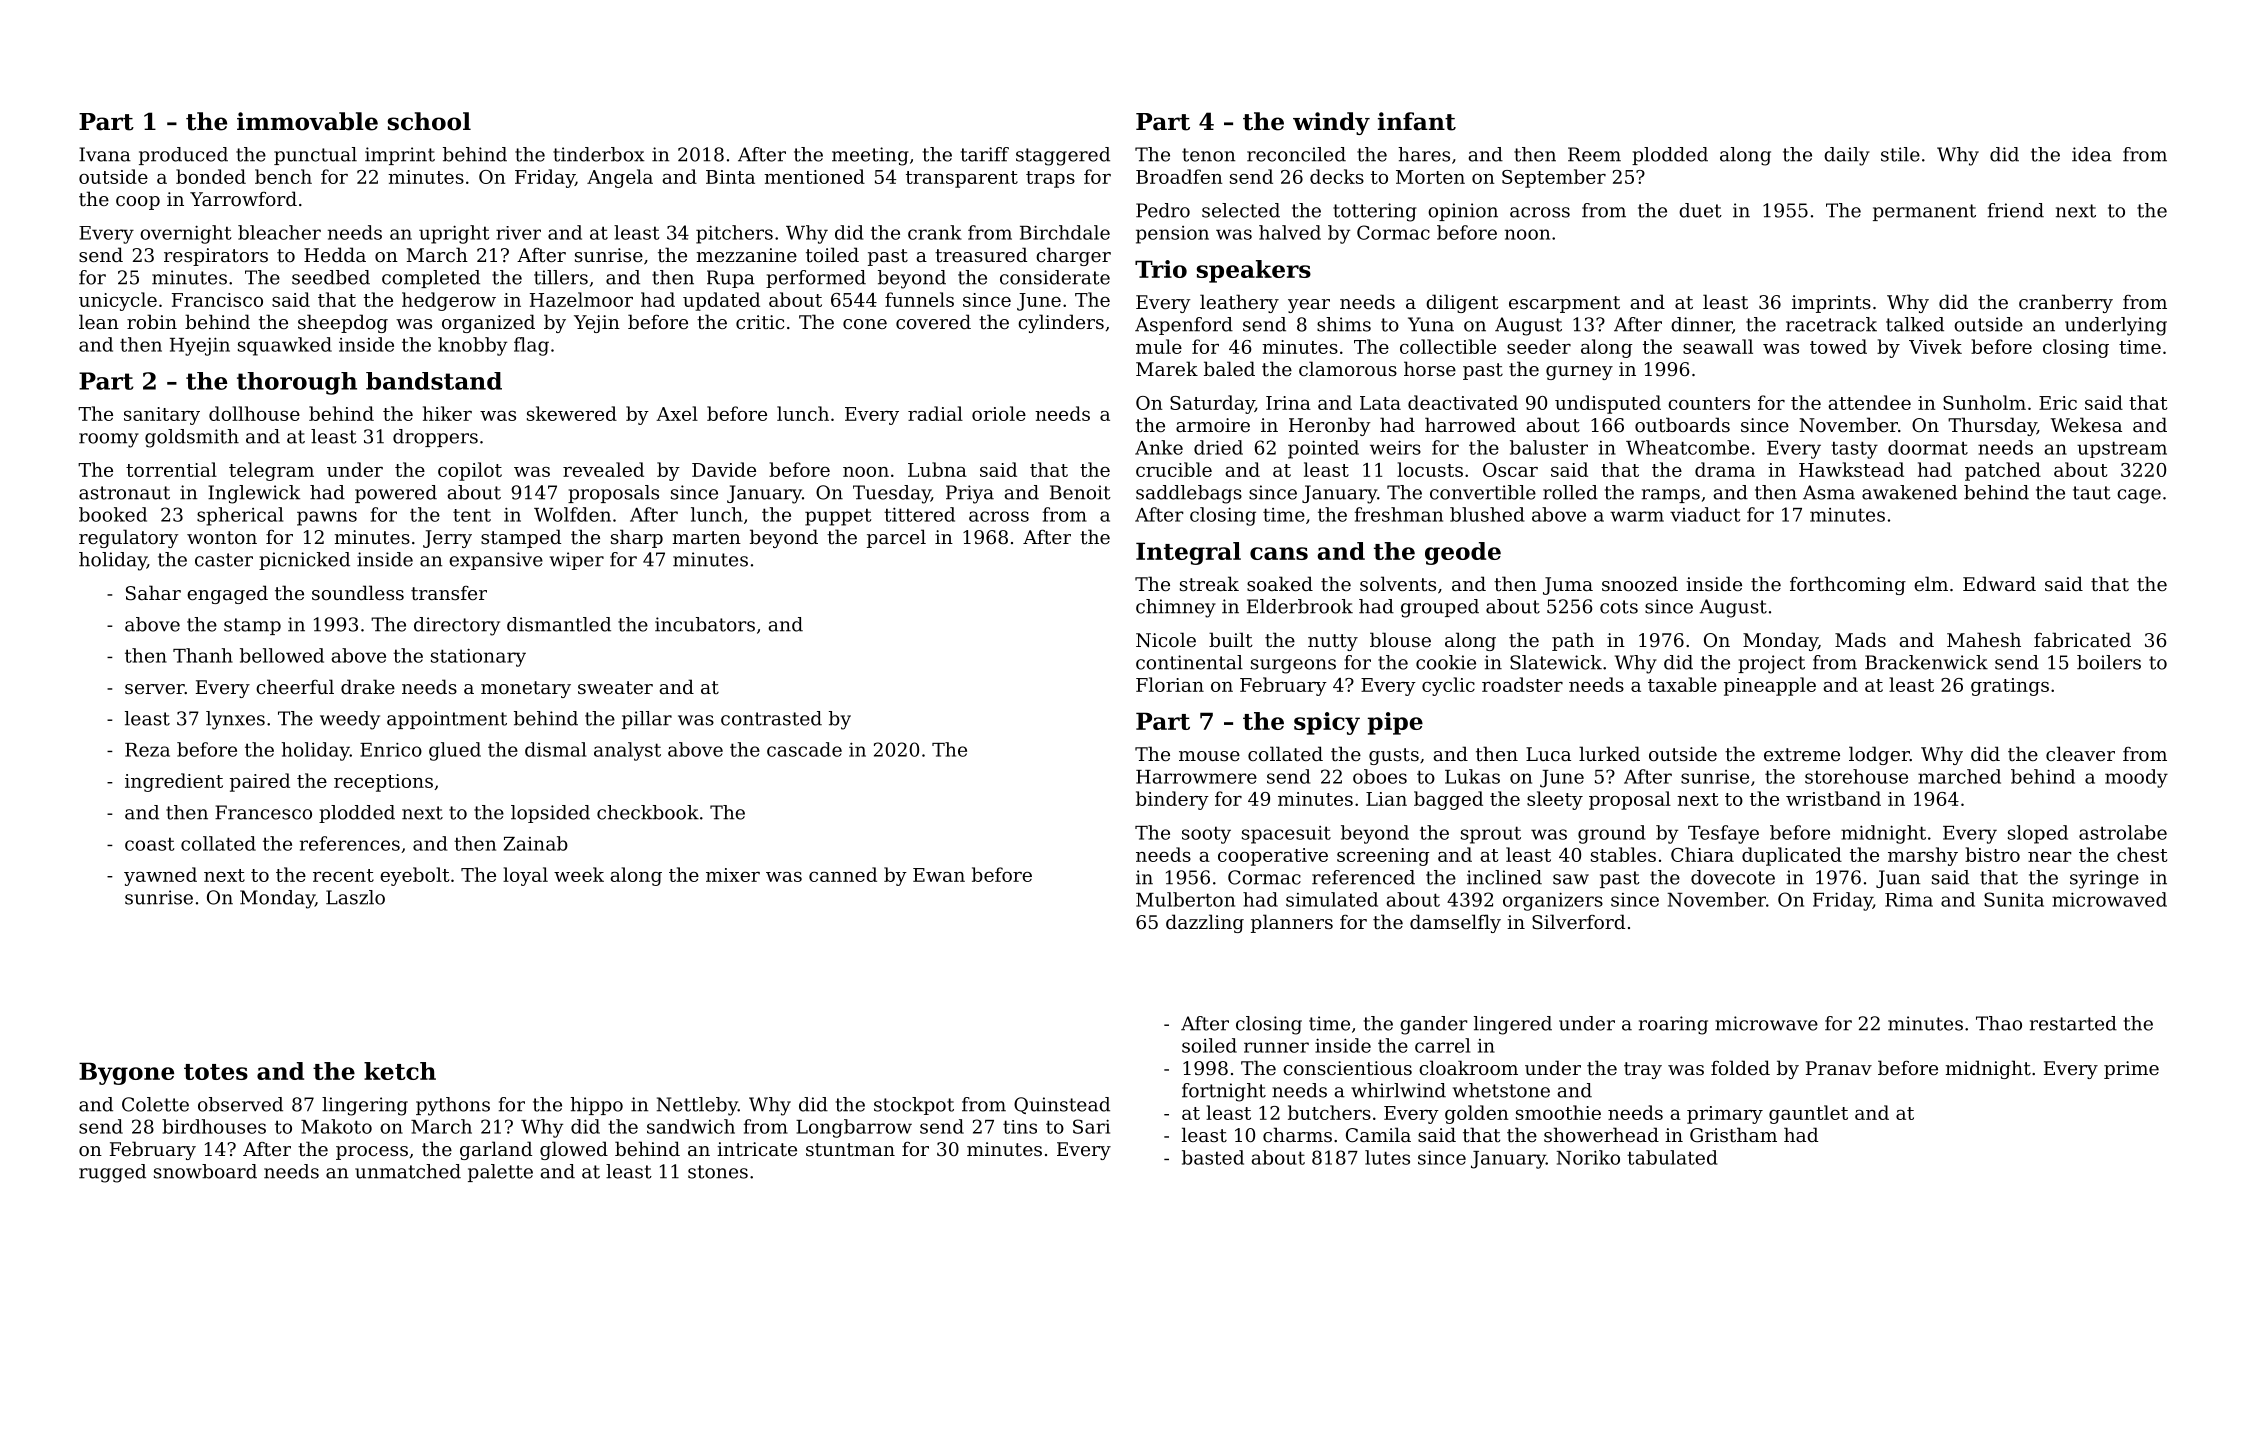 The image size is (2246, 1453). I want to click on roaring, so click(1673, 1025).
